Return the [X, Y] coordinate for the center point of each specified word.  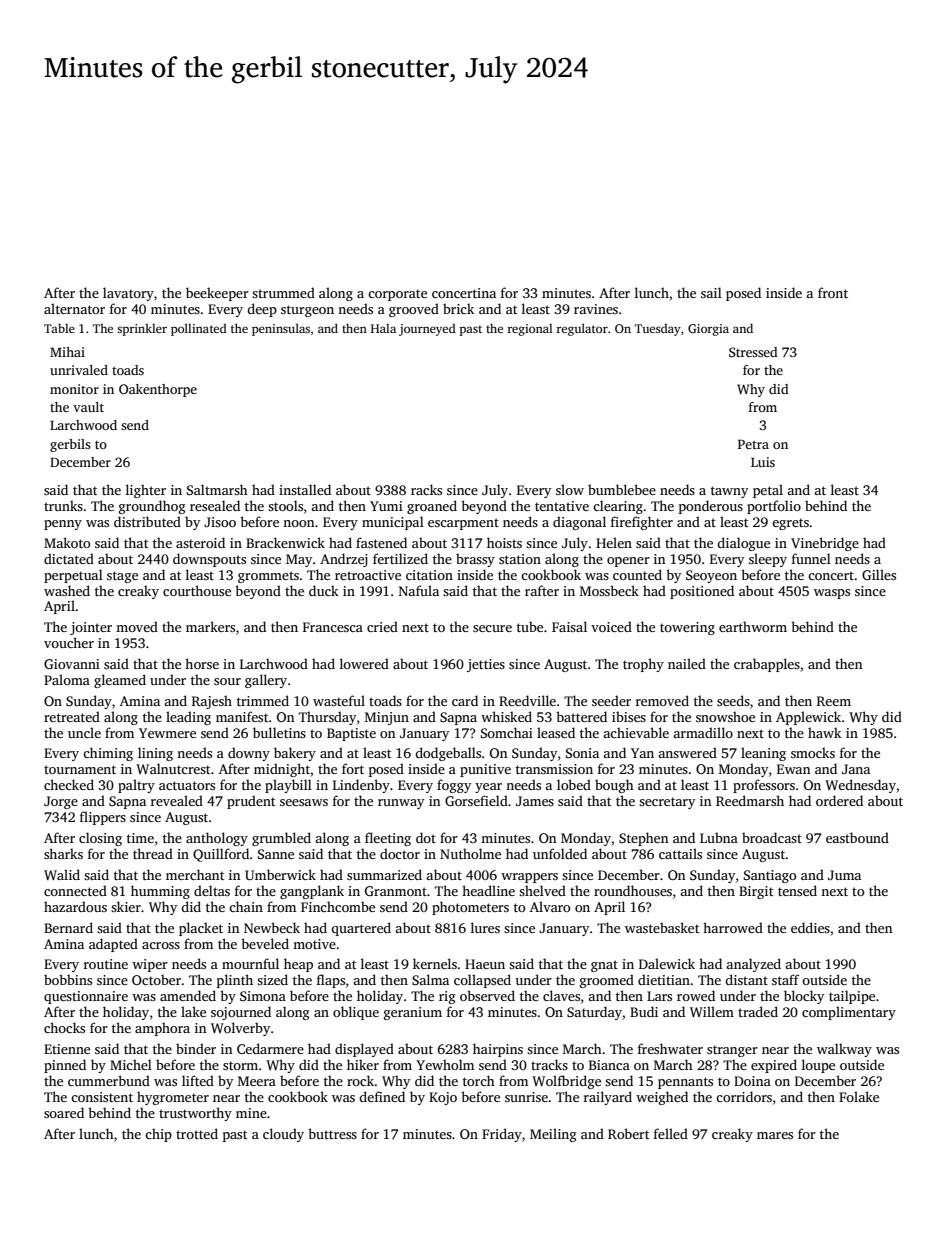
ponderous [711, 507]
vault [88, 407]
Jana [856, 769]
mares [775, 1135]
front [833, 292]
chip [158, 1135]
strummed [283, 292]
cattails [680, 853]
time [140, 838]
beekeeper [217, 294]
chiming [108, 754]
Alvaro [550, 906]
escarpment [463, 524]
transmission [554, 769]
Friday [502, 1135]
